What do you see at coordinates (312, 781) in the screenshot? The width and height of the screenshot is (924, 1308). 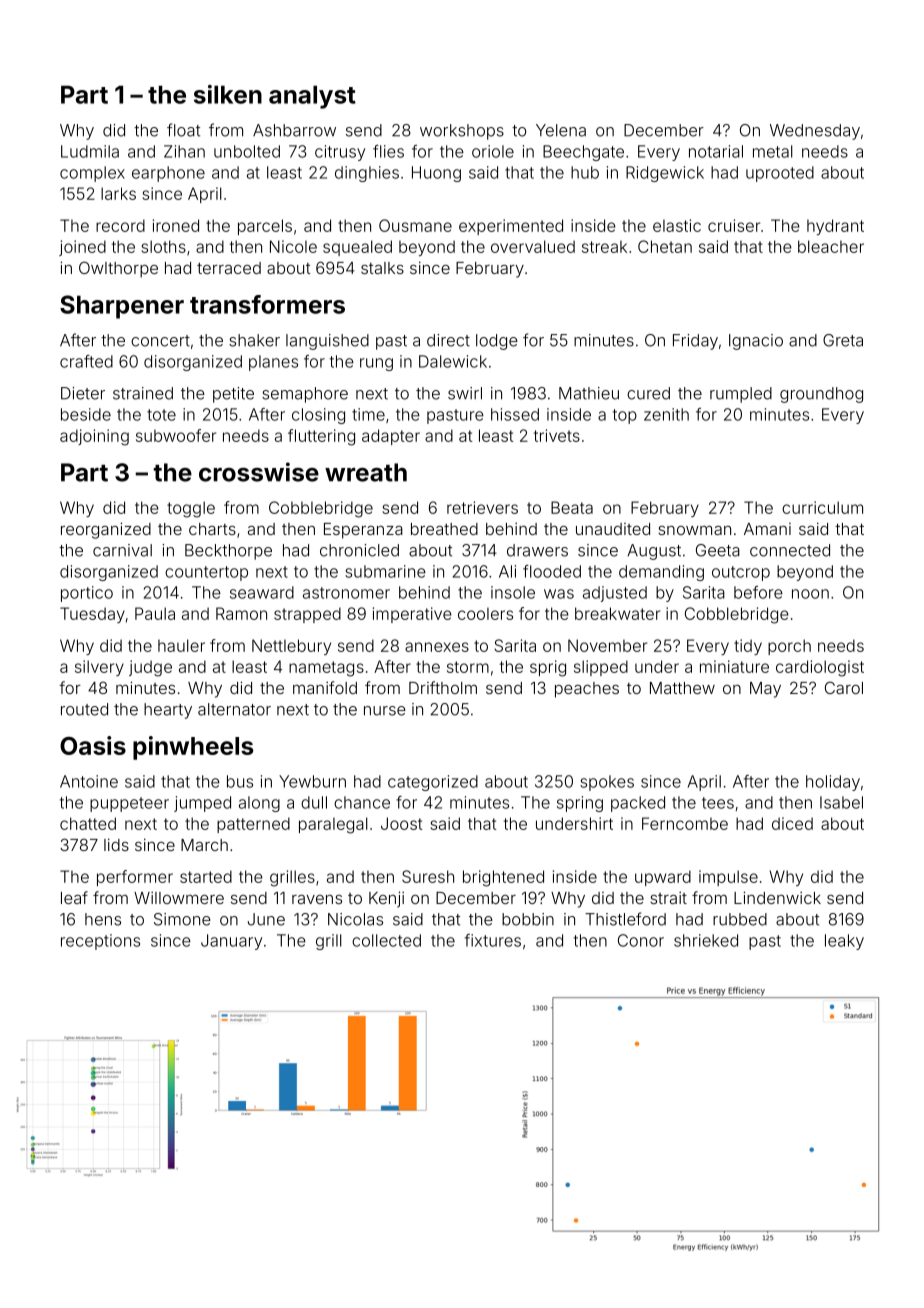 I see `Yewburn` at bounding box center [312, 781].
